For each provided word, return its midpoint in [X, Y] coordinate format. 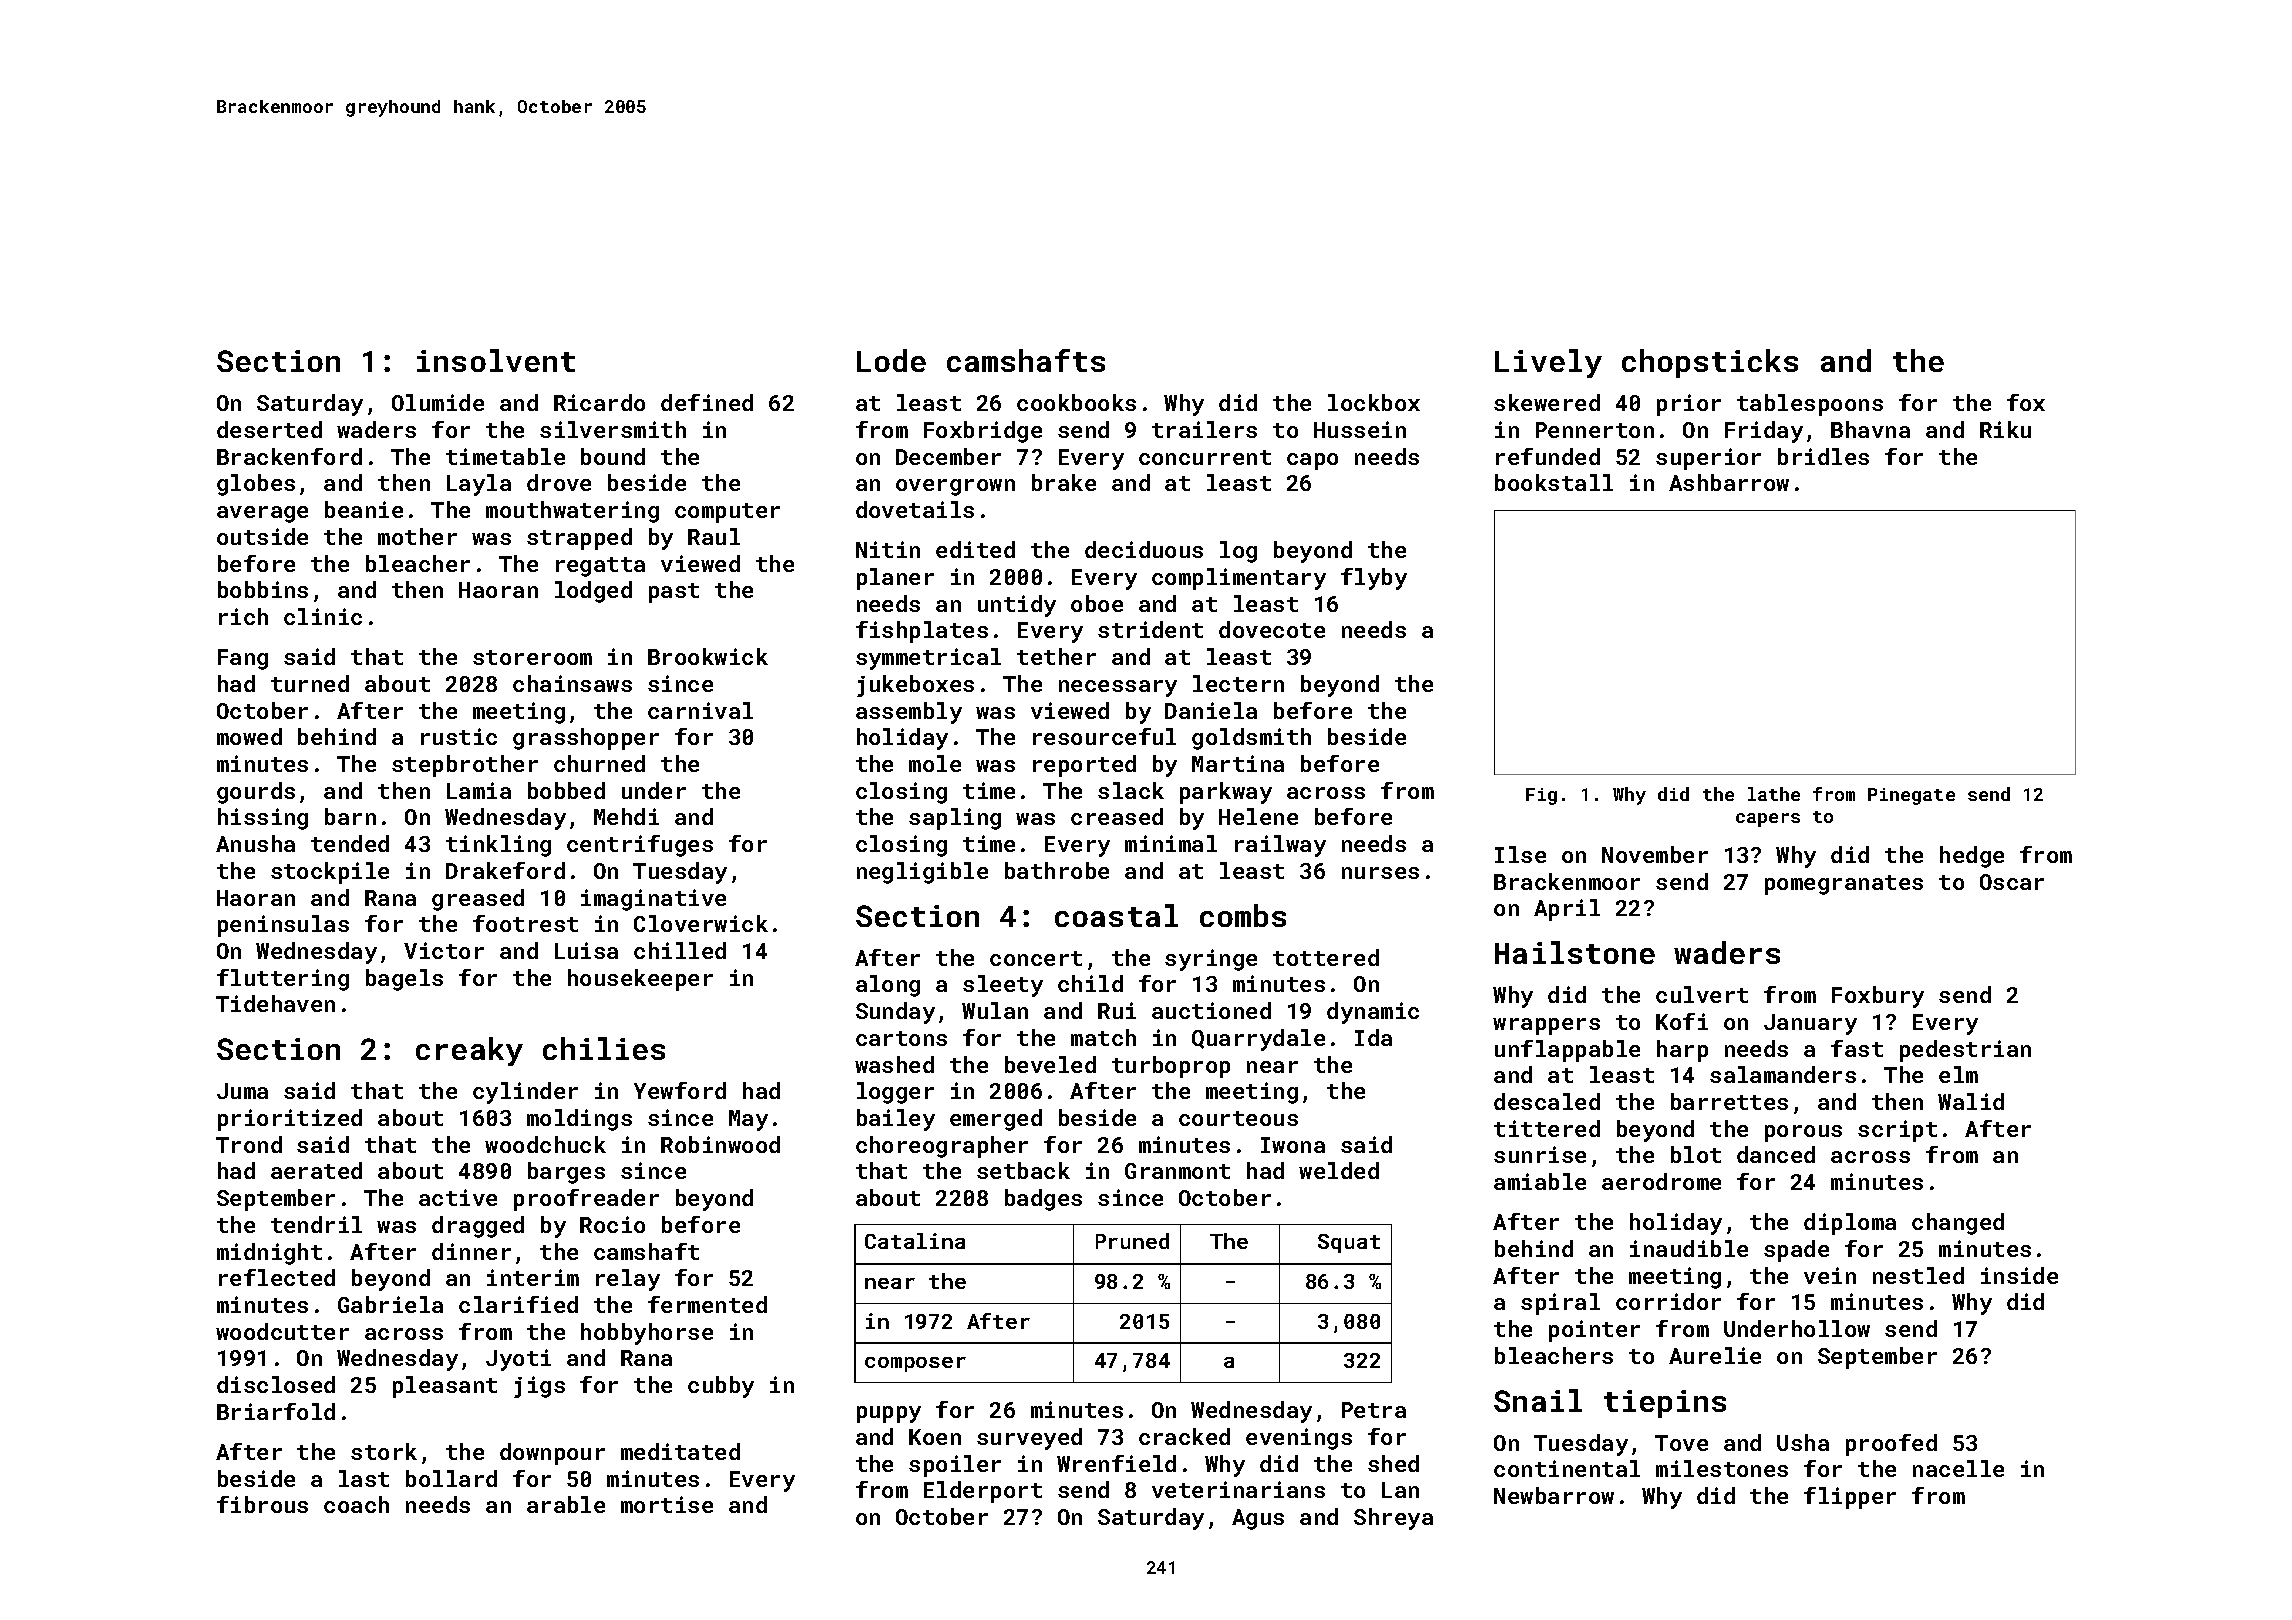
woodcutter [282, 1331]
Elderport [983, 1492]
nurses [1380, 873]
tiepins [1665, 1404]
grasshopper [586, 739]
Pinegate [1911, 796]
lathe [1774, 794]
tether [1056, 656]
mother [417, 536]
